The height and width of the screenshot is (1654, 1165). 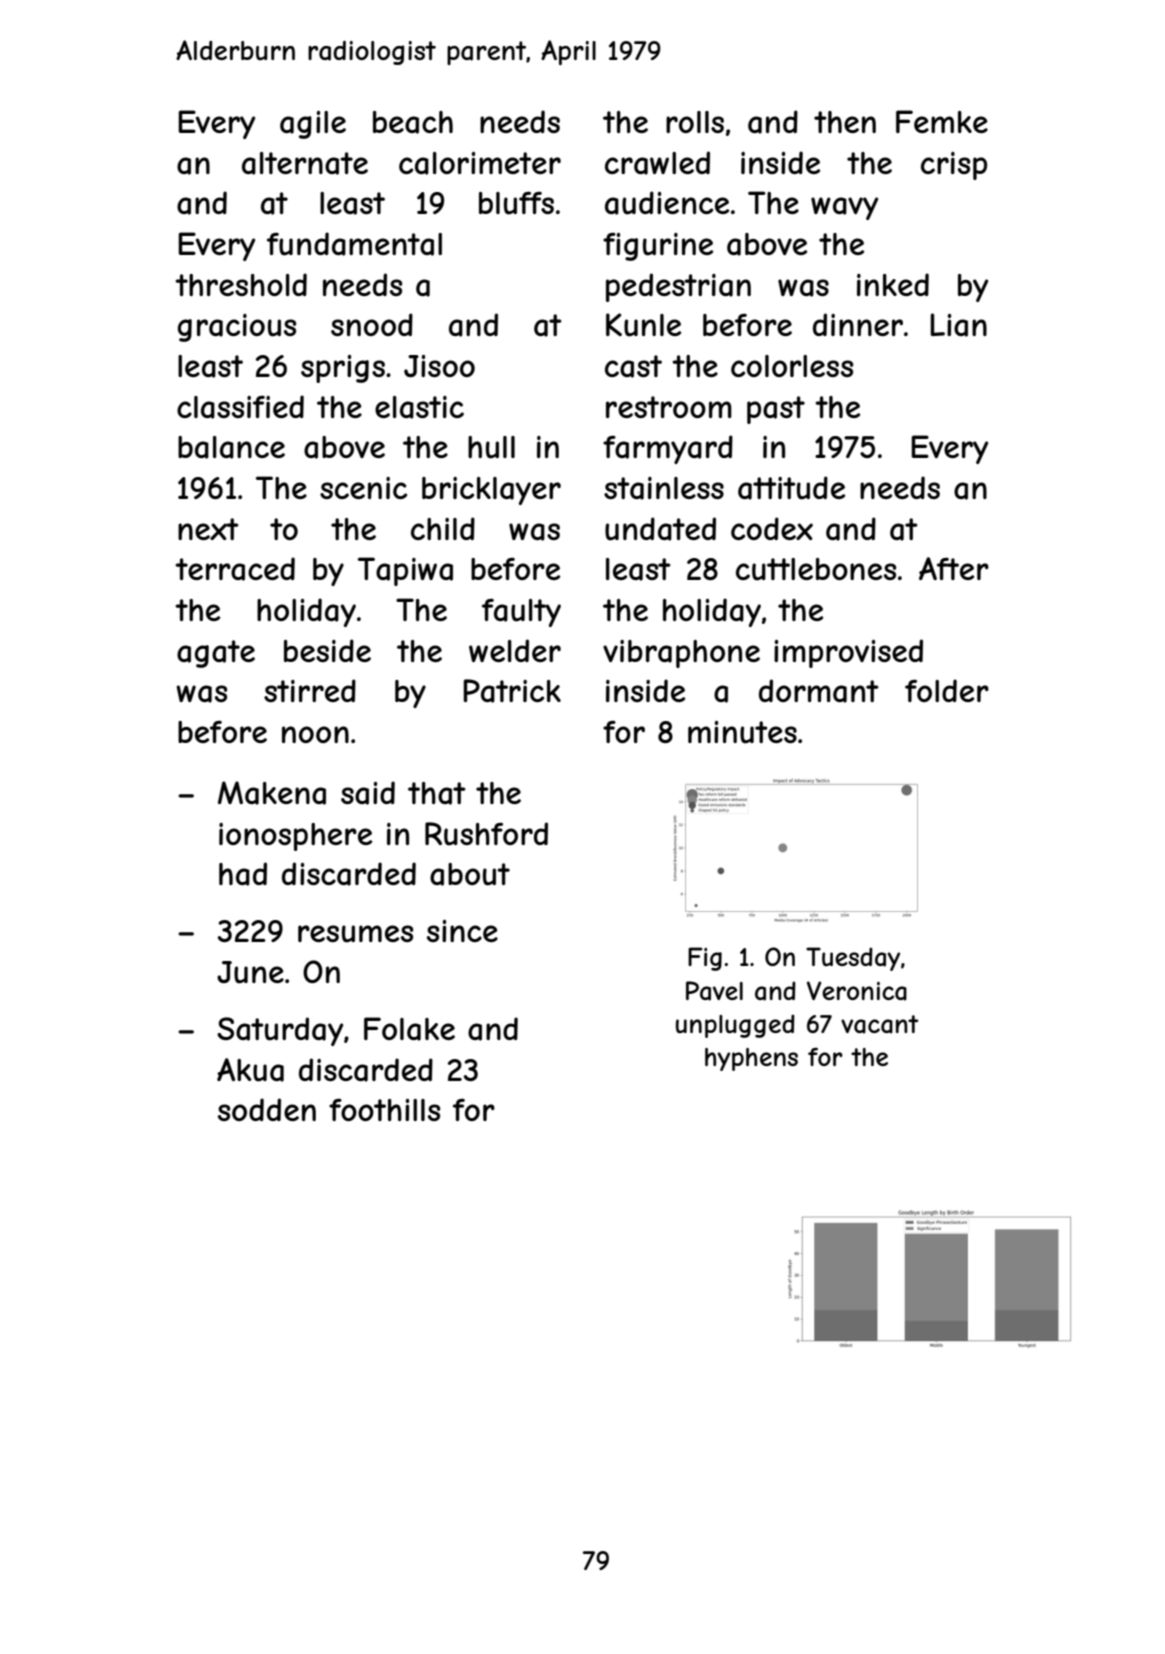 I want to click on since, so click(x=462, y=931).
